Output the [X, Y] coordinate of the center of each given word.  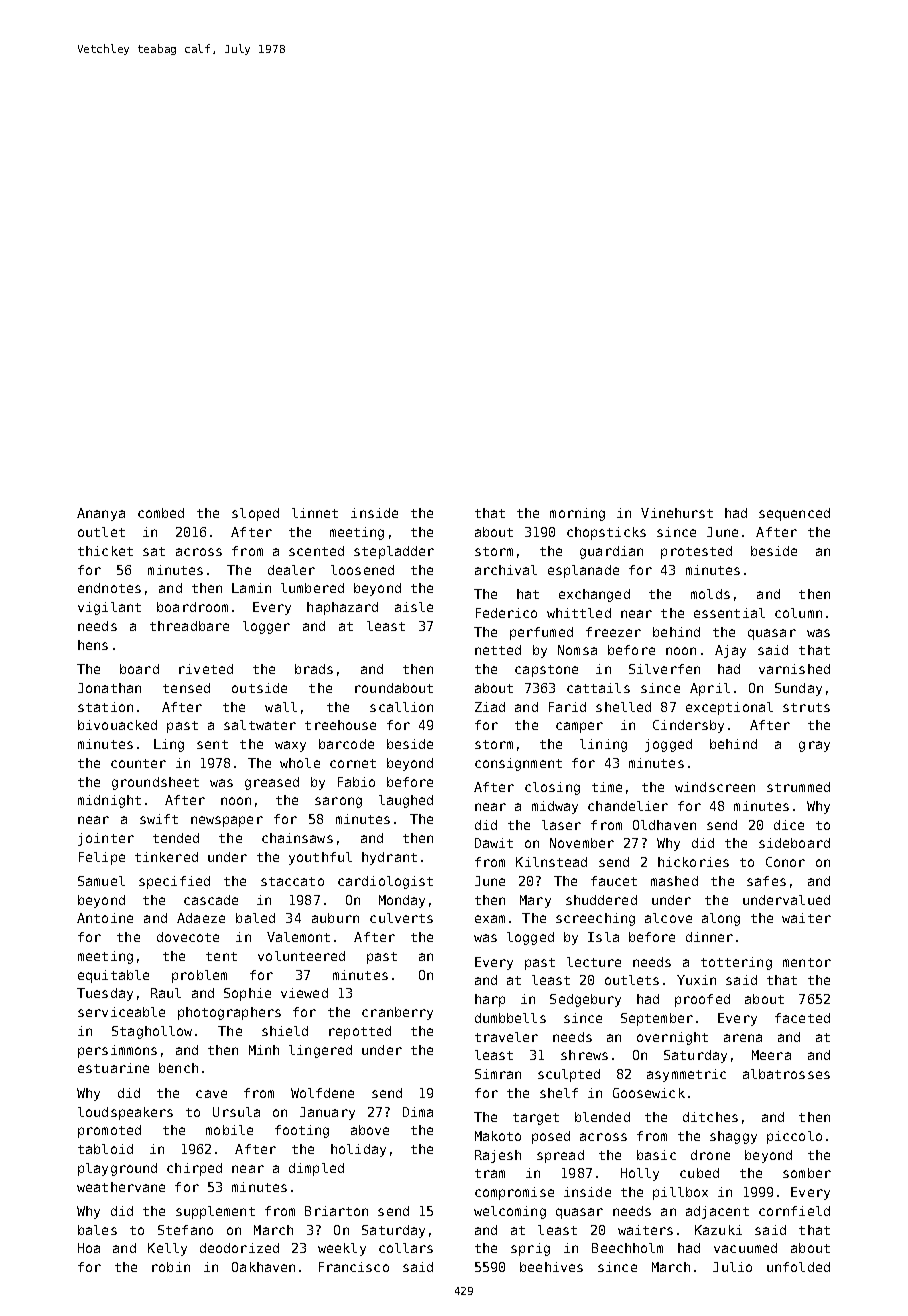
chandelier [628, 806]
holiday [358, 1150]
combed [161, 513]
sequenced [794, 514]
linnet [315, 513]
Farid [567, 707]
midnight [109, 801]
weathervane [121, 1187]
